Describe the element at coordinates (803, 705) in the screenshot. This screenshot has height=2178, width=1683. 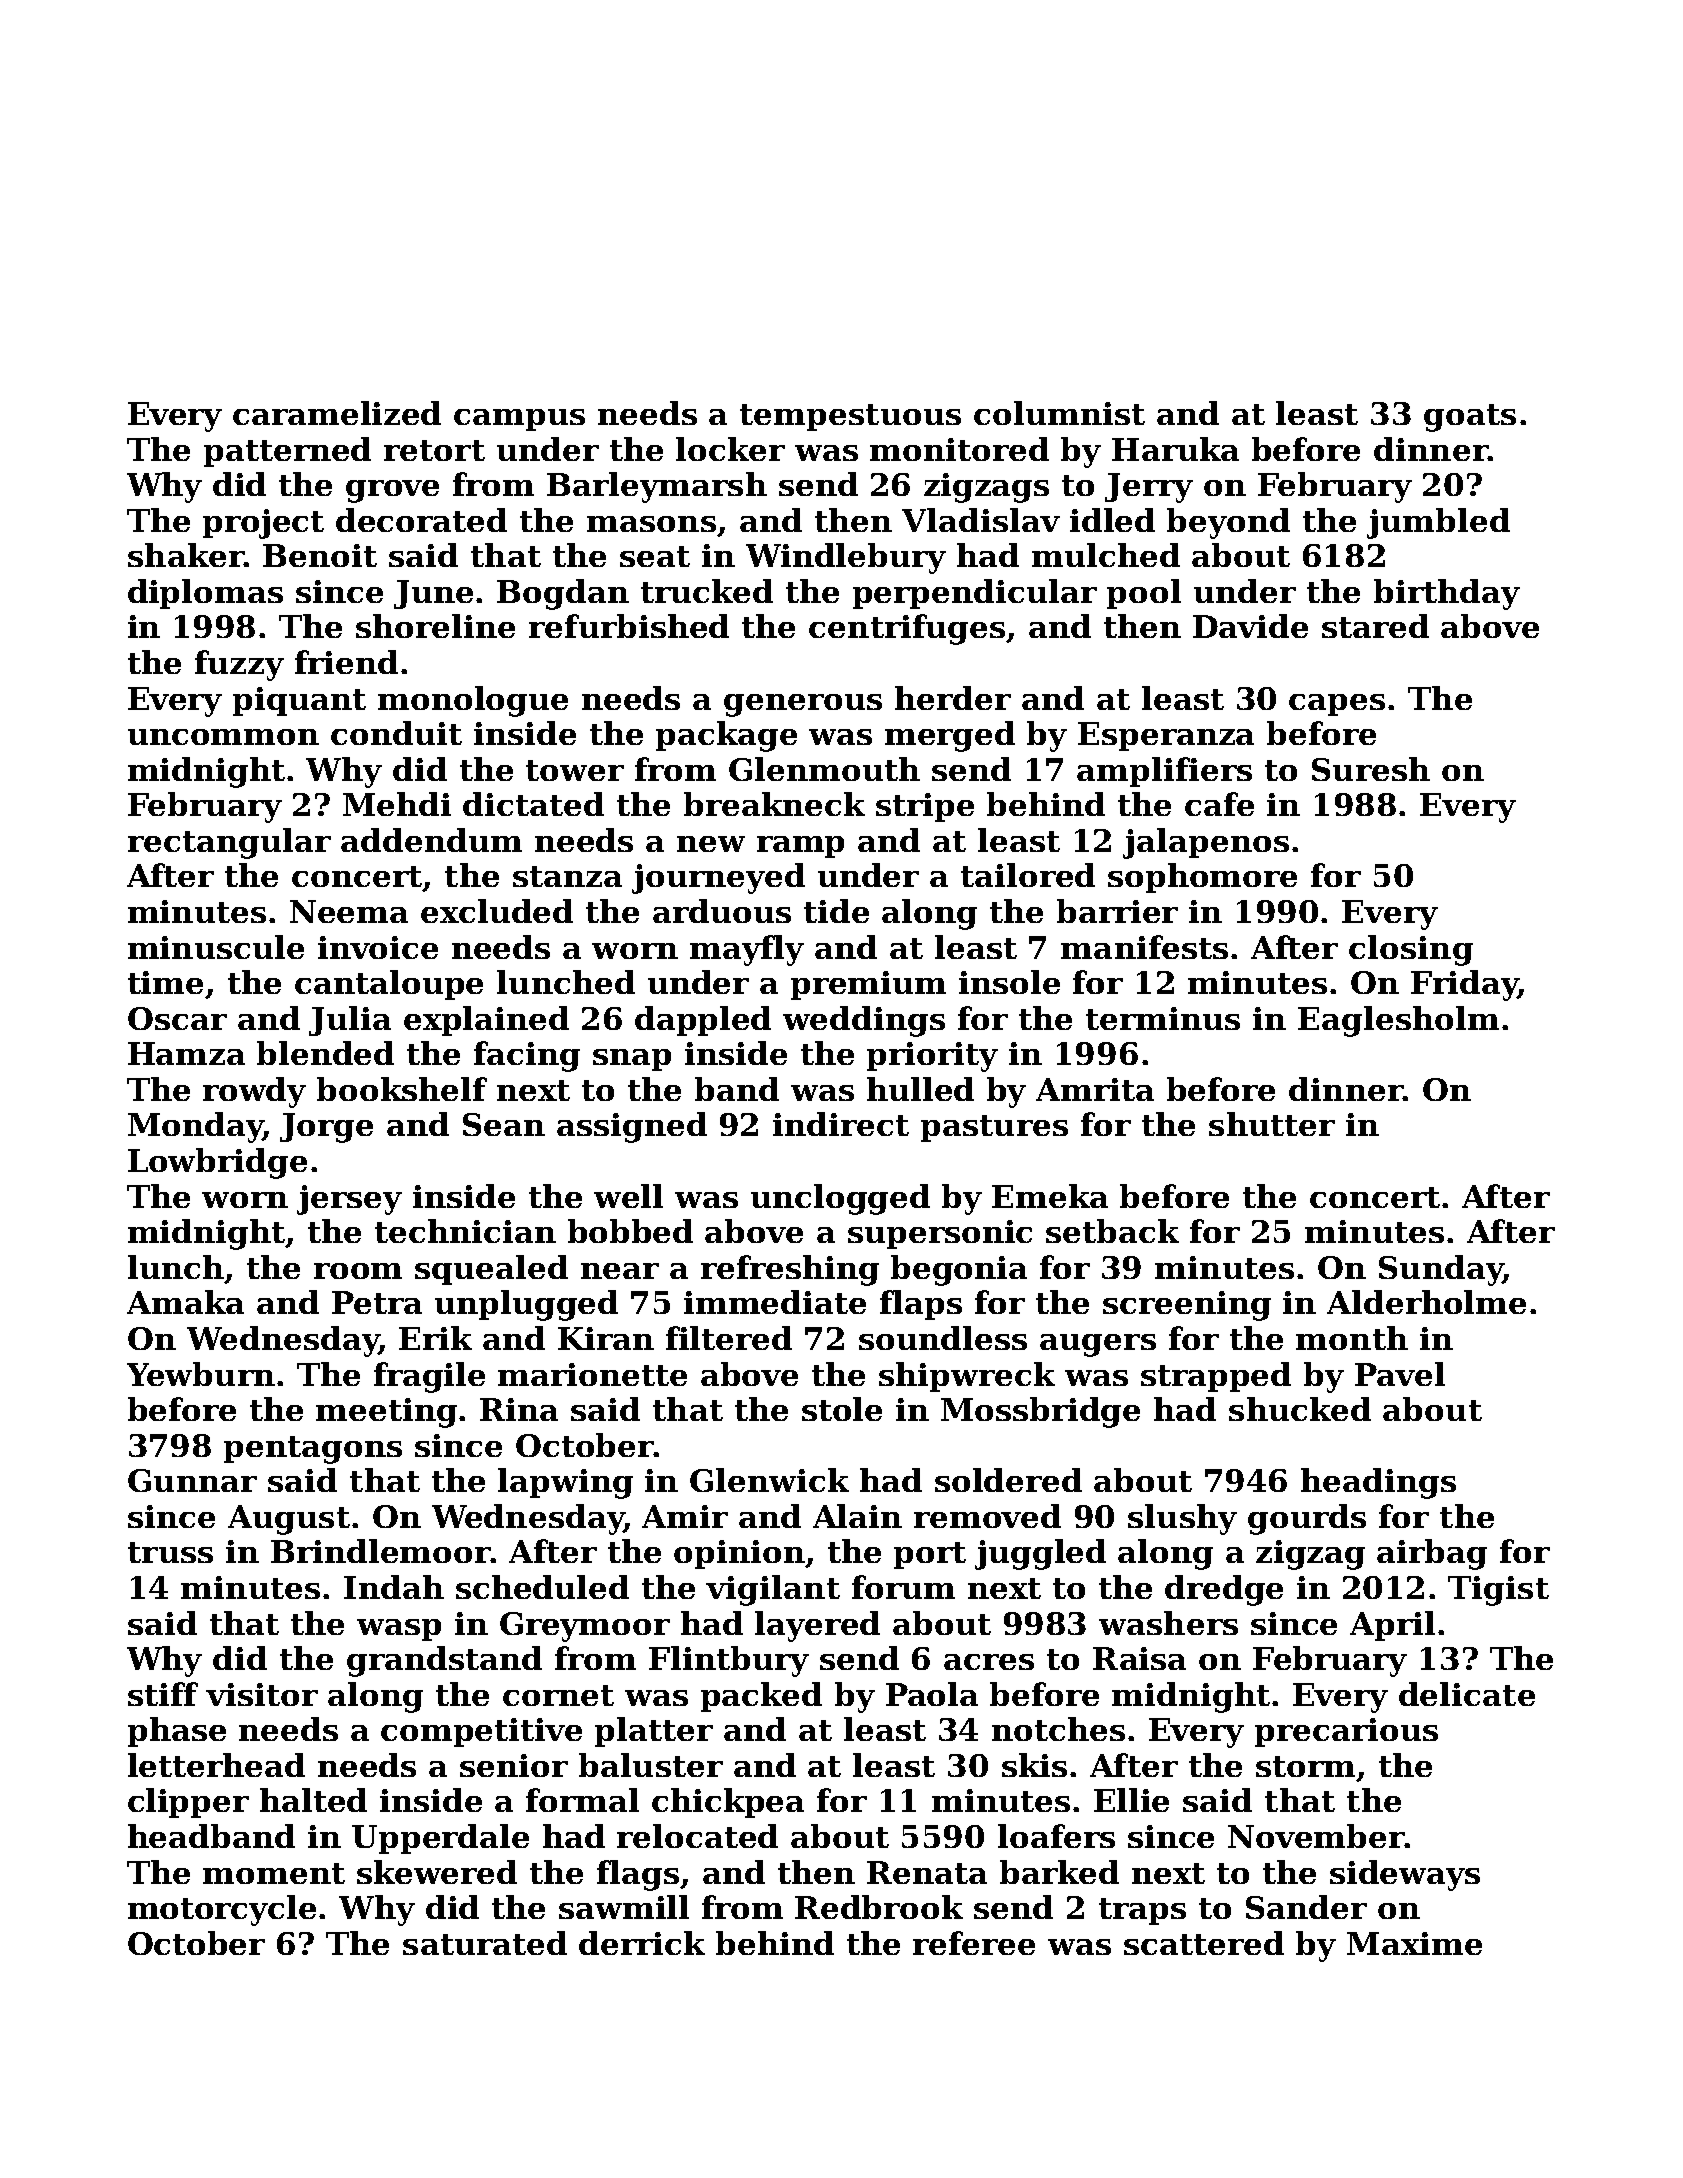
I see `generous` at that location.
